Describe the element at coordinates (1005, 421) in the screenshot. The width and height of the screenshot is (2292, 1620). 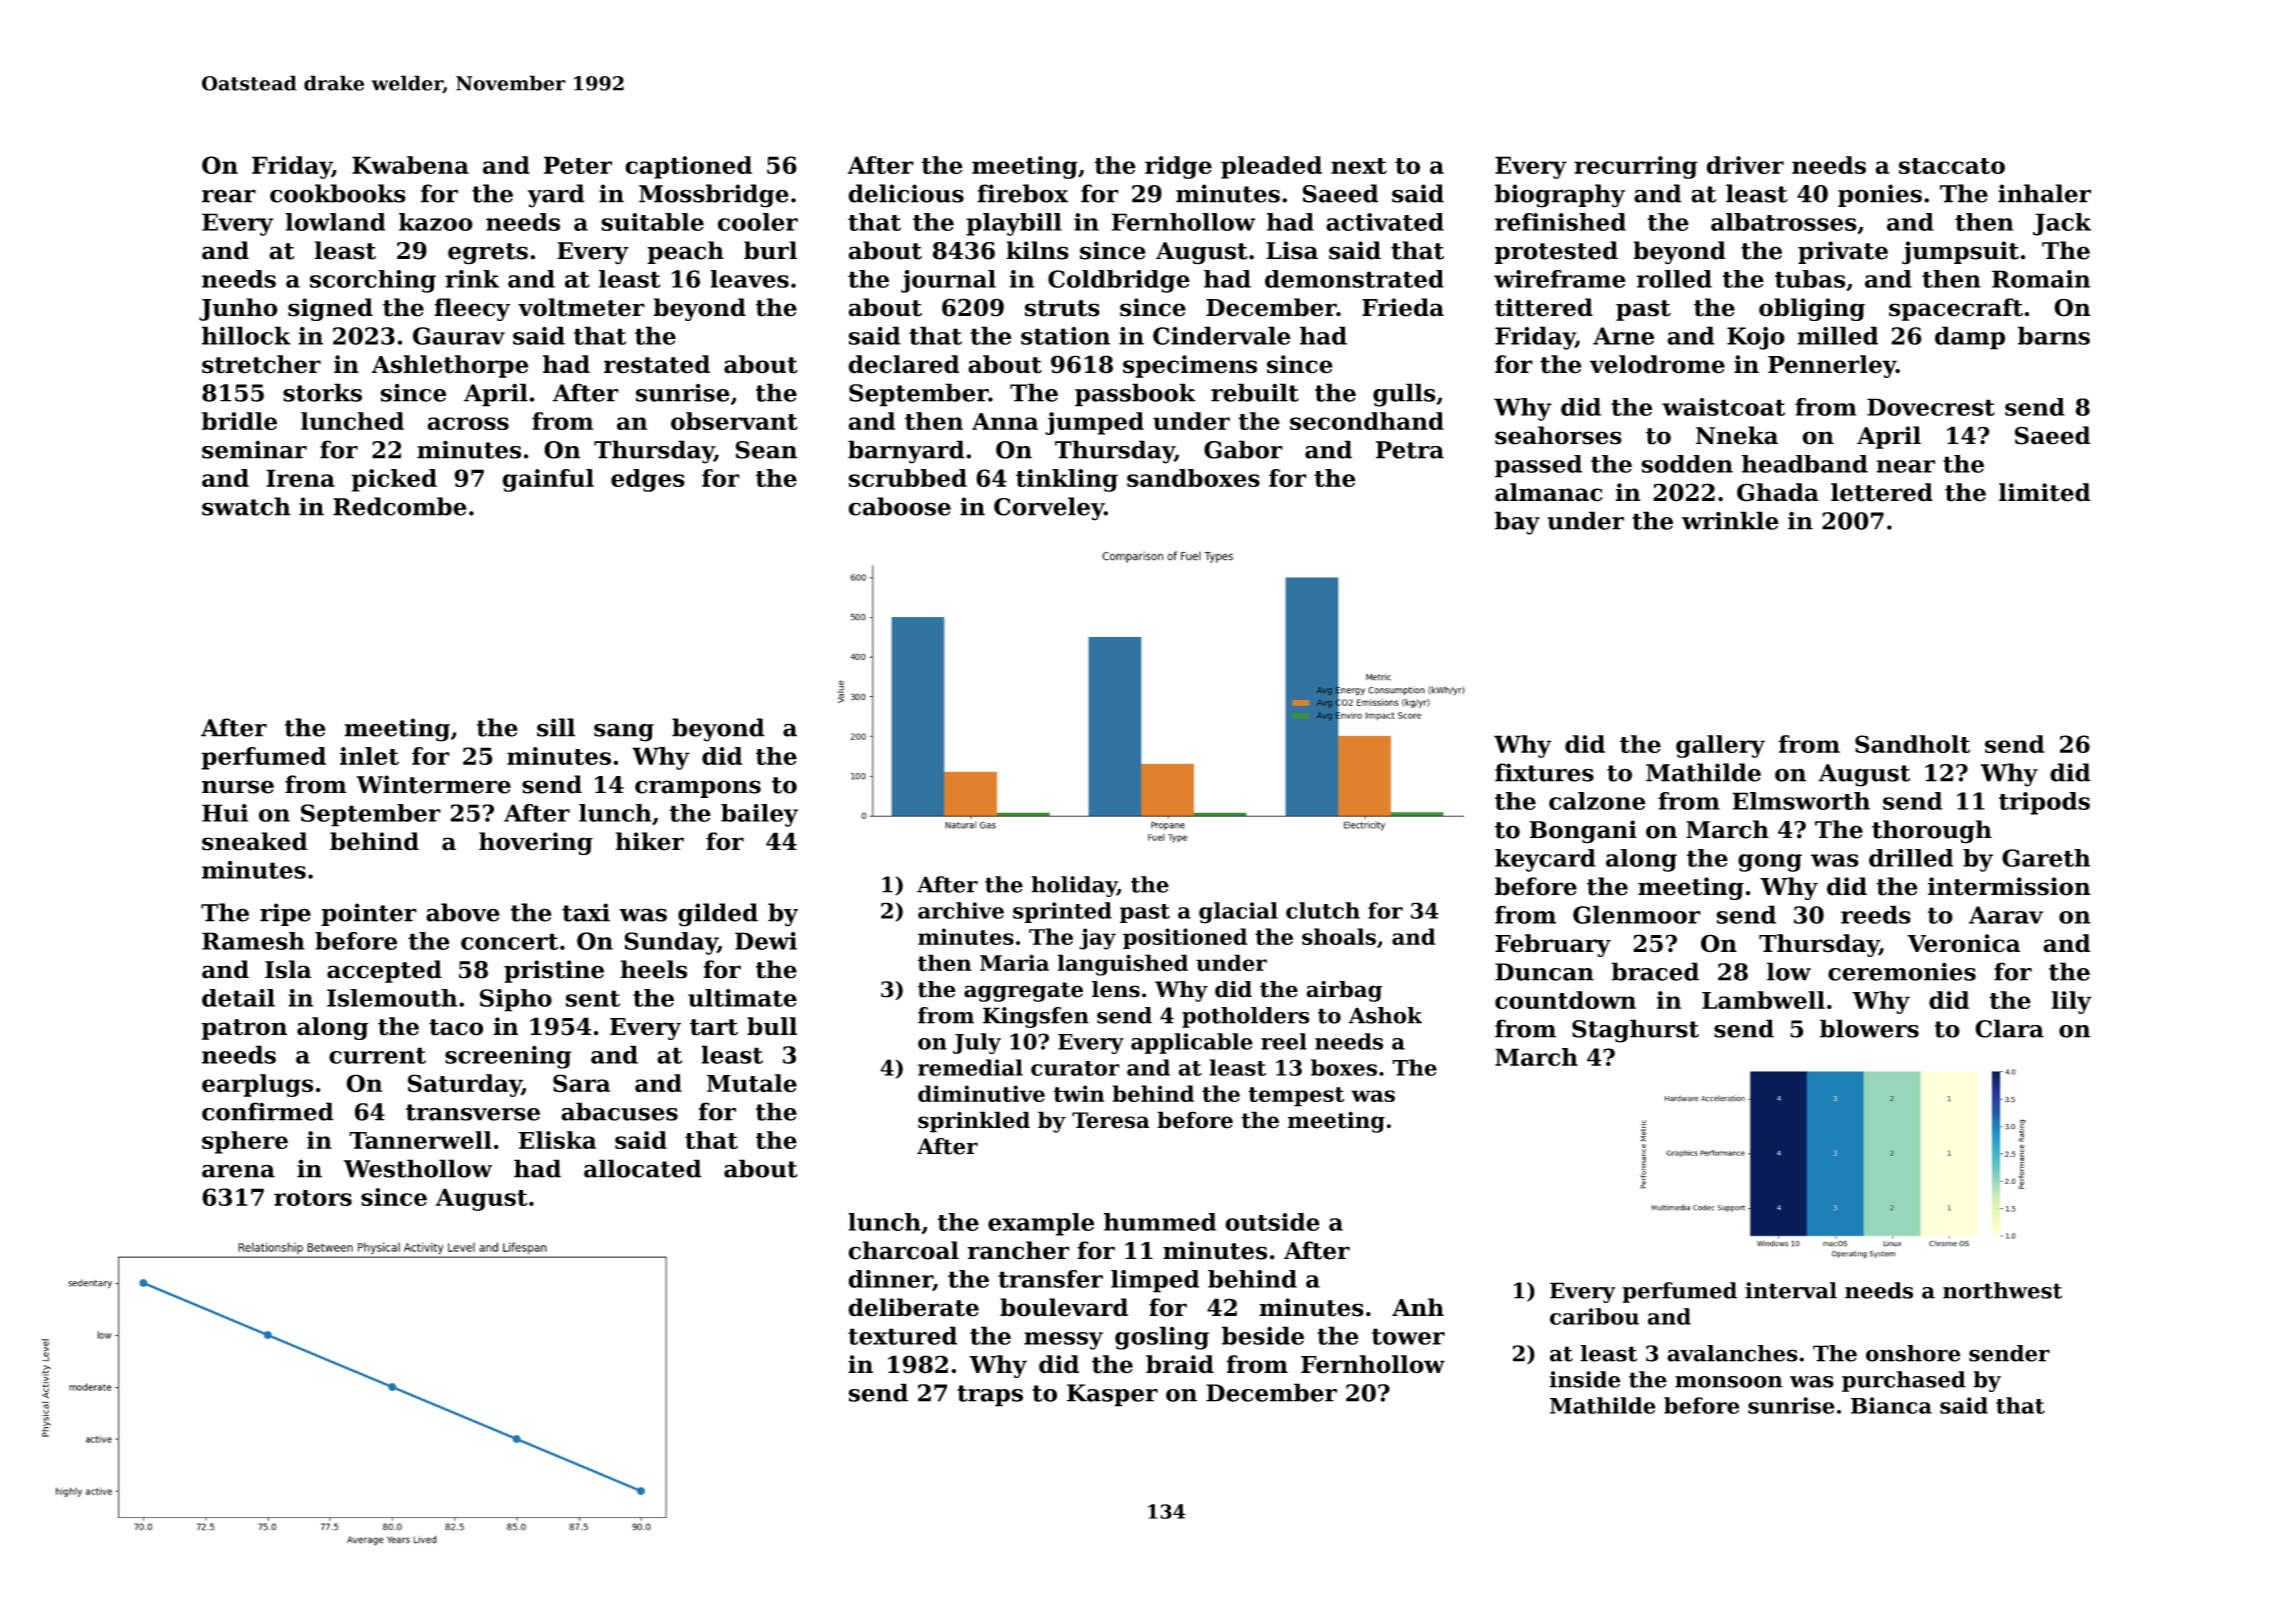
I see `Anna` at that location.
